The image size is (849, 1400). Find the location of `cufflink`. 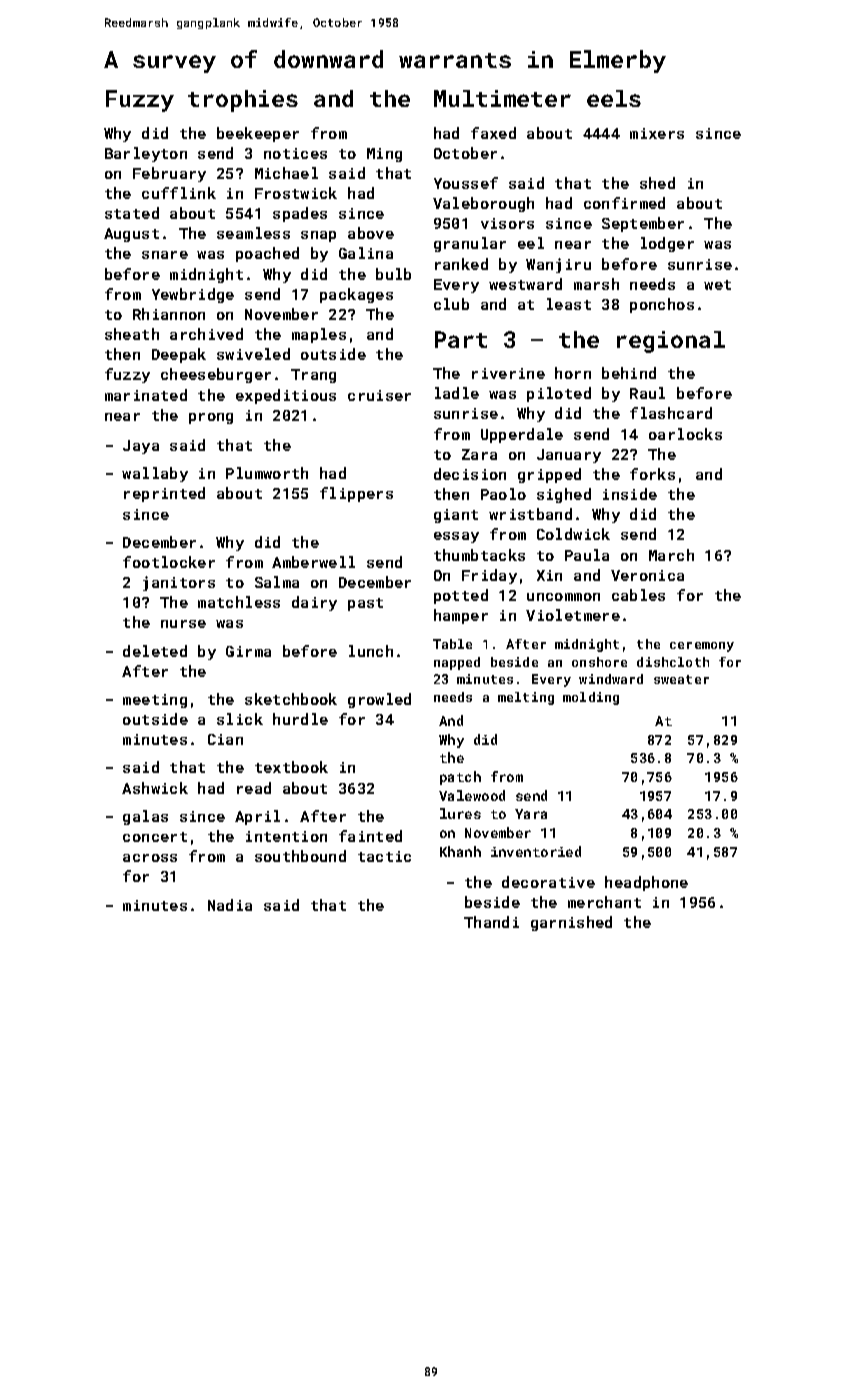

cufflink is located at coordinates (179, 193).
